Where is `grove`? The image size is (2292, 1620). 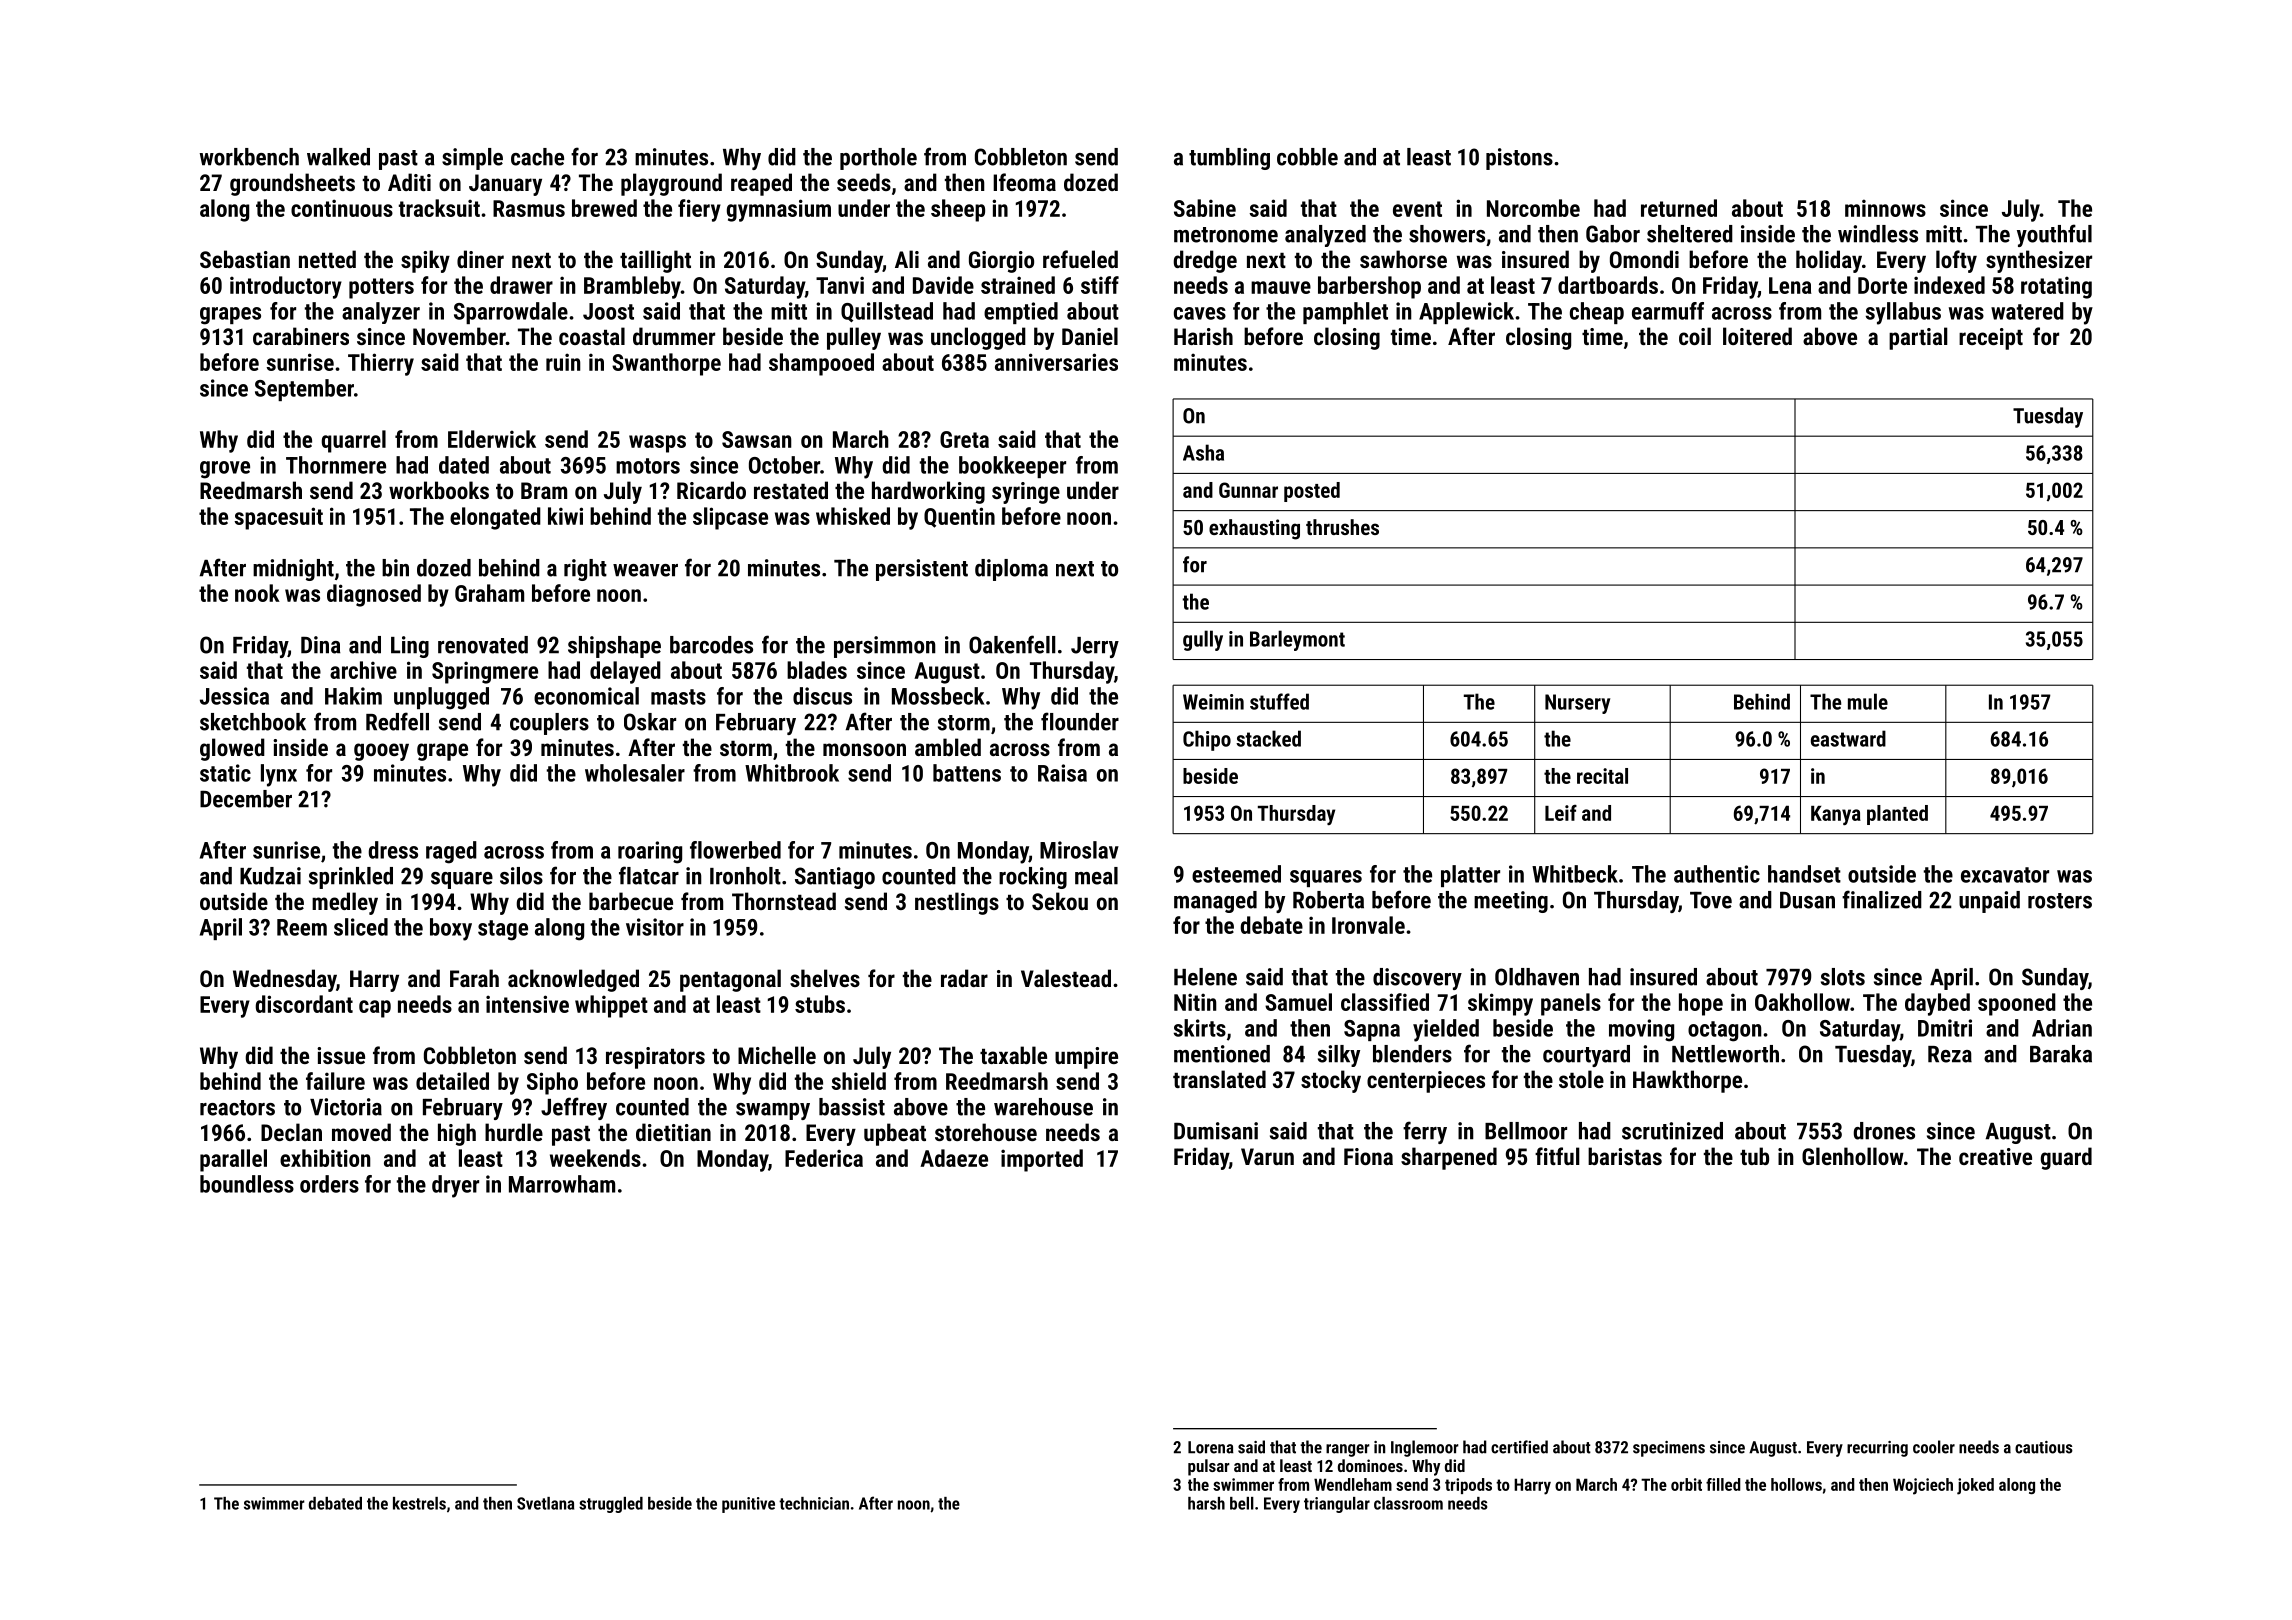
grove is located at coordinates (225, 470).
